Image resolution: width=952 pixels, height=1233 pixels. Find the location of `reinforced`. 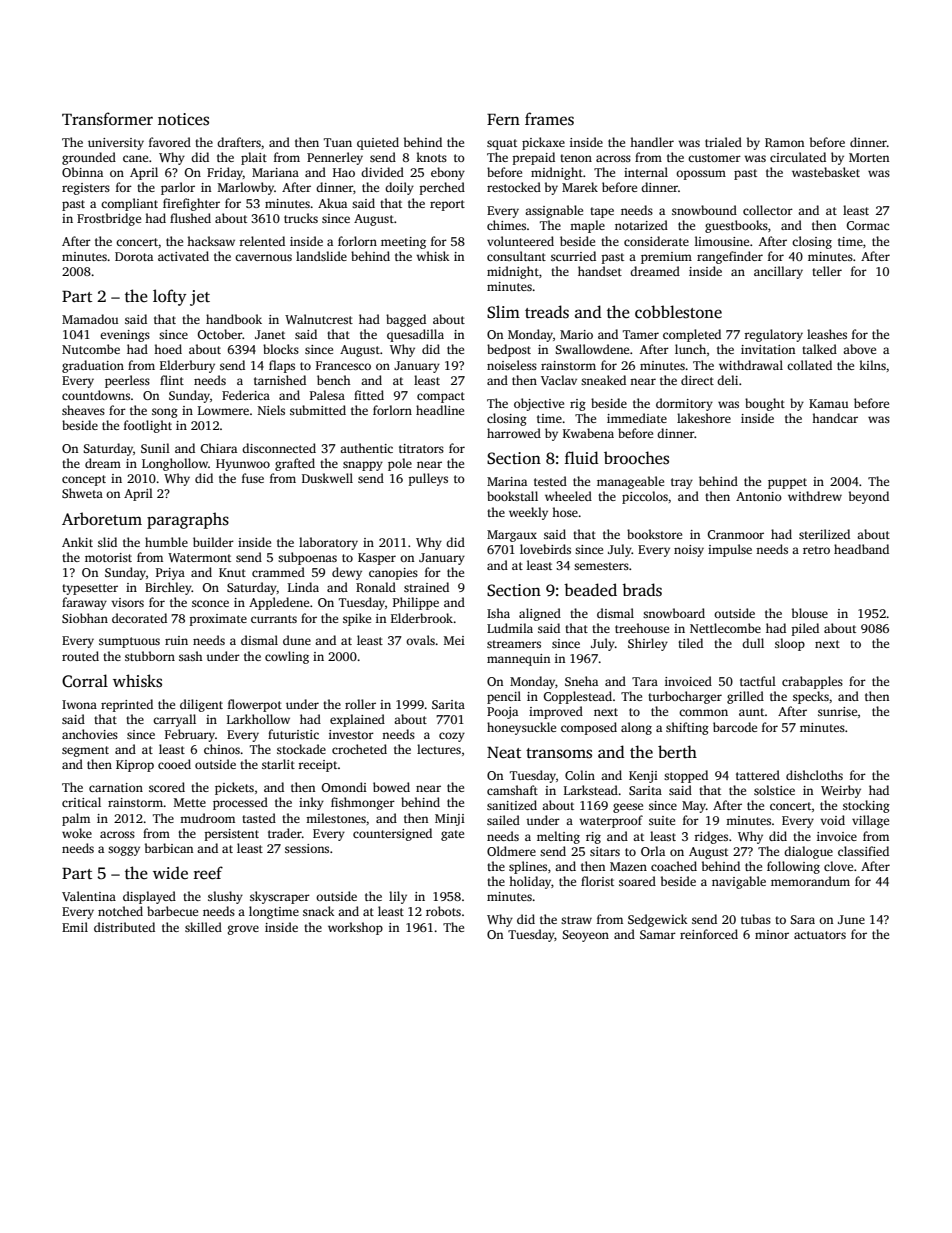

reinforced is located at coordinates (709, 934).
